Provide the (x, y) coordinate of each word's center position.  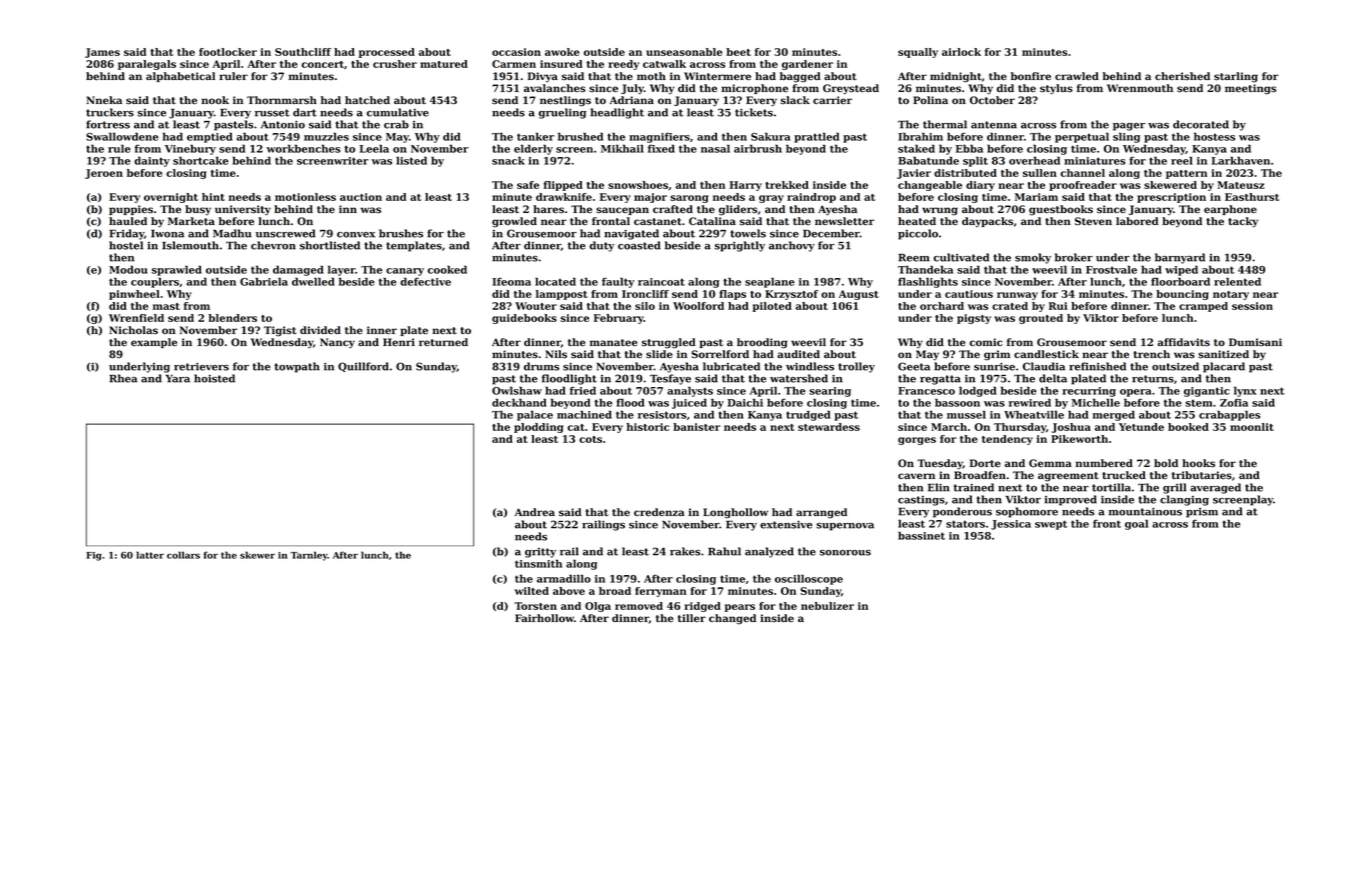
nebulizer (827, 606)
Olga (598, 607)
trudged (808, 415)
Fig (94, 556)
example (154, 343)
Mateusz (1241, 185)
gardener (807, 65)
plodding (539, 428)
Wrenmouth (1140, 88)
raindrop (811, 198)
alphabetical (180, 77)
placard (1224, 367)
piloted (772, 307)
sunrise (994, 367)
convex (356, 235)
